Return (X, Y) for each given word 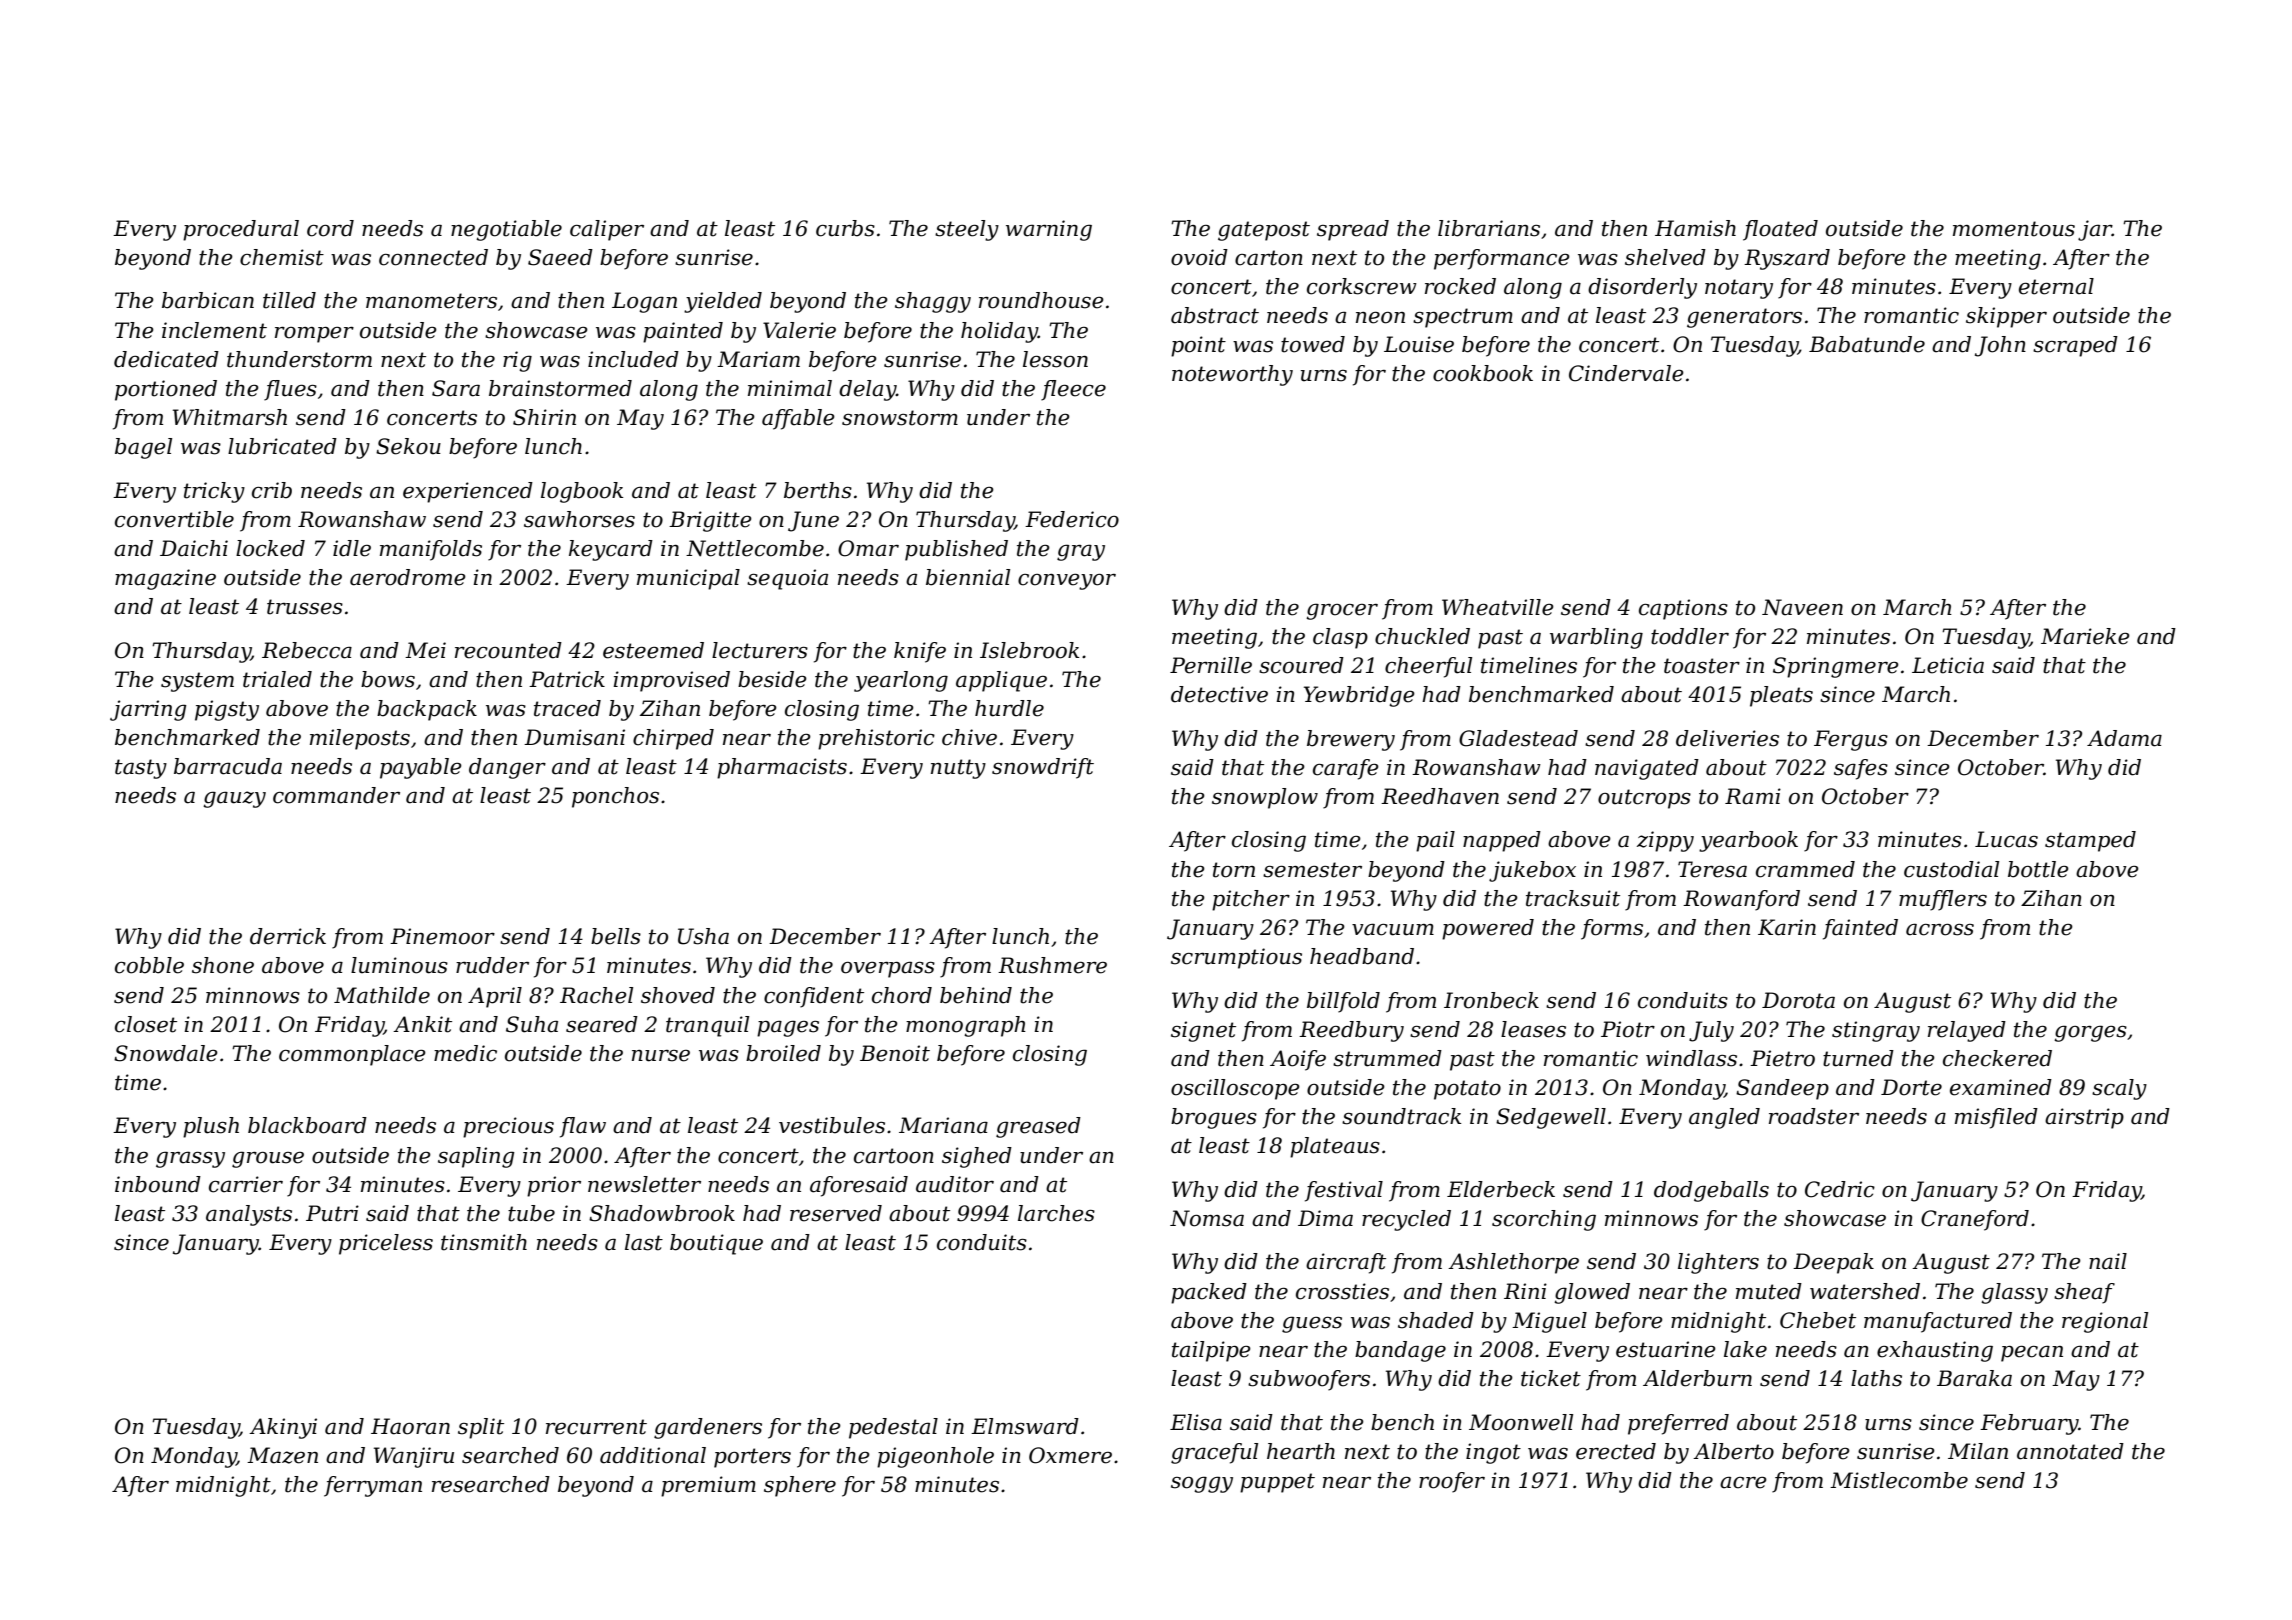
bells (616, 936)
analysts (249, 1215)
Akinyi (283, 1428)
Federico (1072, 519)
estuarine (1666, 1349)
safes (1861, 769)
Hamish (1695, 228)
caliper (607, 230)
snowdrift (1043, 768)
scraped (2075, 346)
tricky (214, 492)
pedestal (893, 1428)
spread (1353, 230)
